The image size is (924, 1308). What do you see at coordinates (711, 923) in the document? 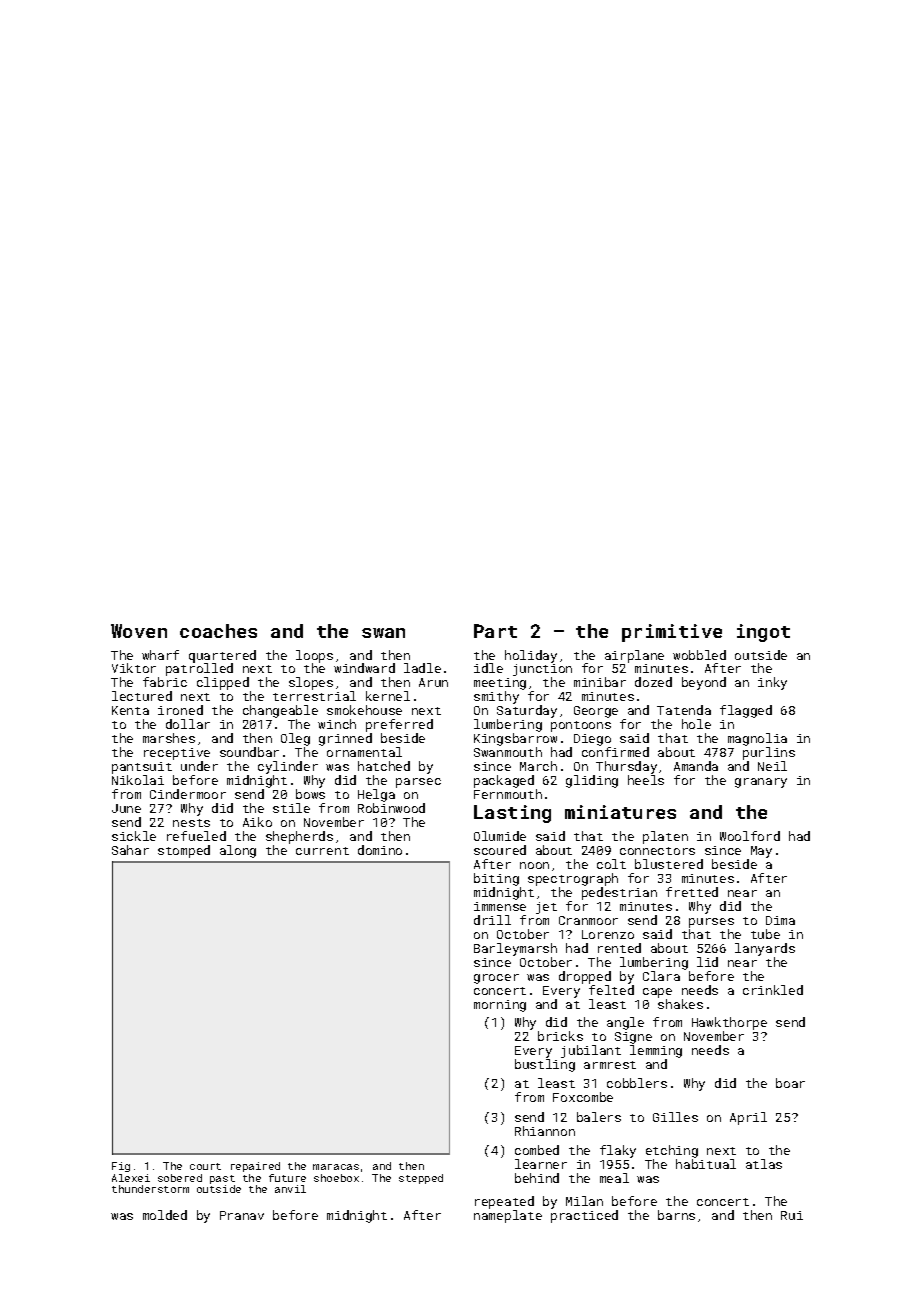
I see `purses` at bounding box center [711, 923].
